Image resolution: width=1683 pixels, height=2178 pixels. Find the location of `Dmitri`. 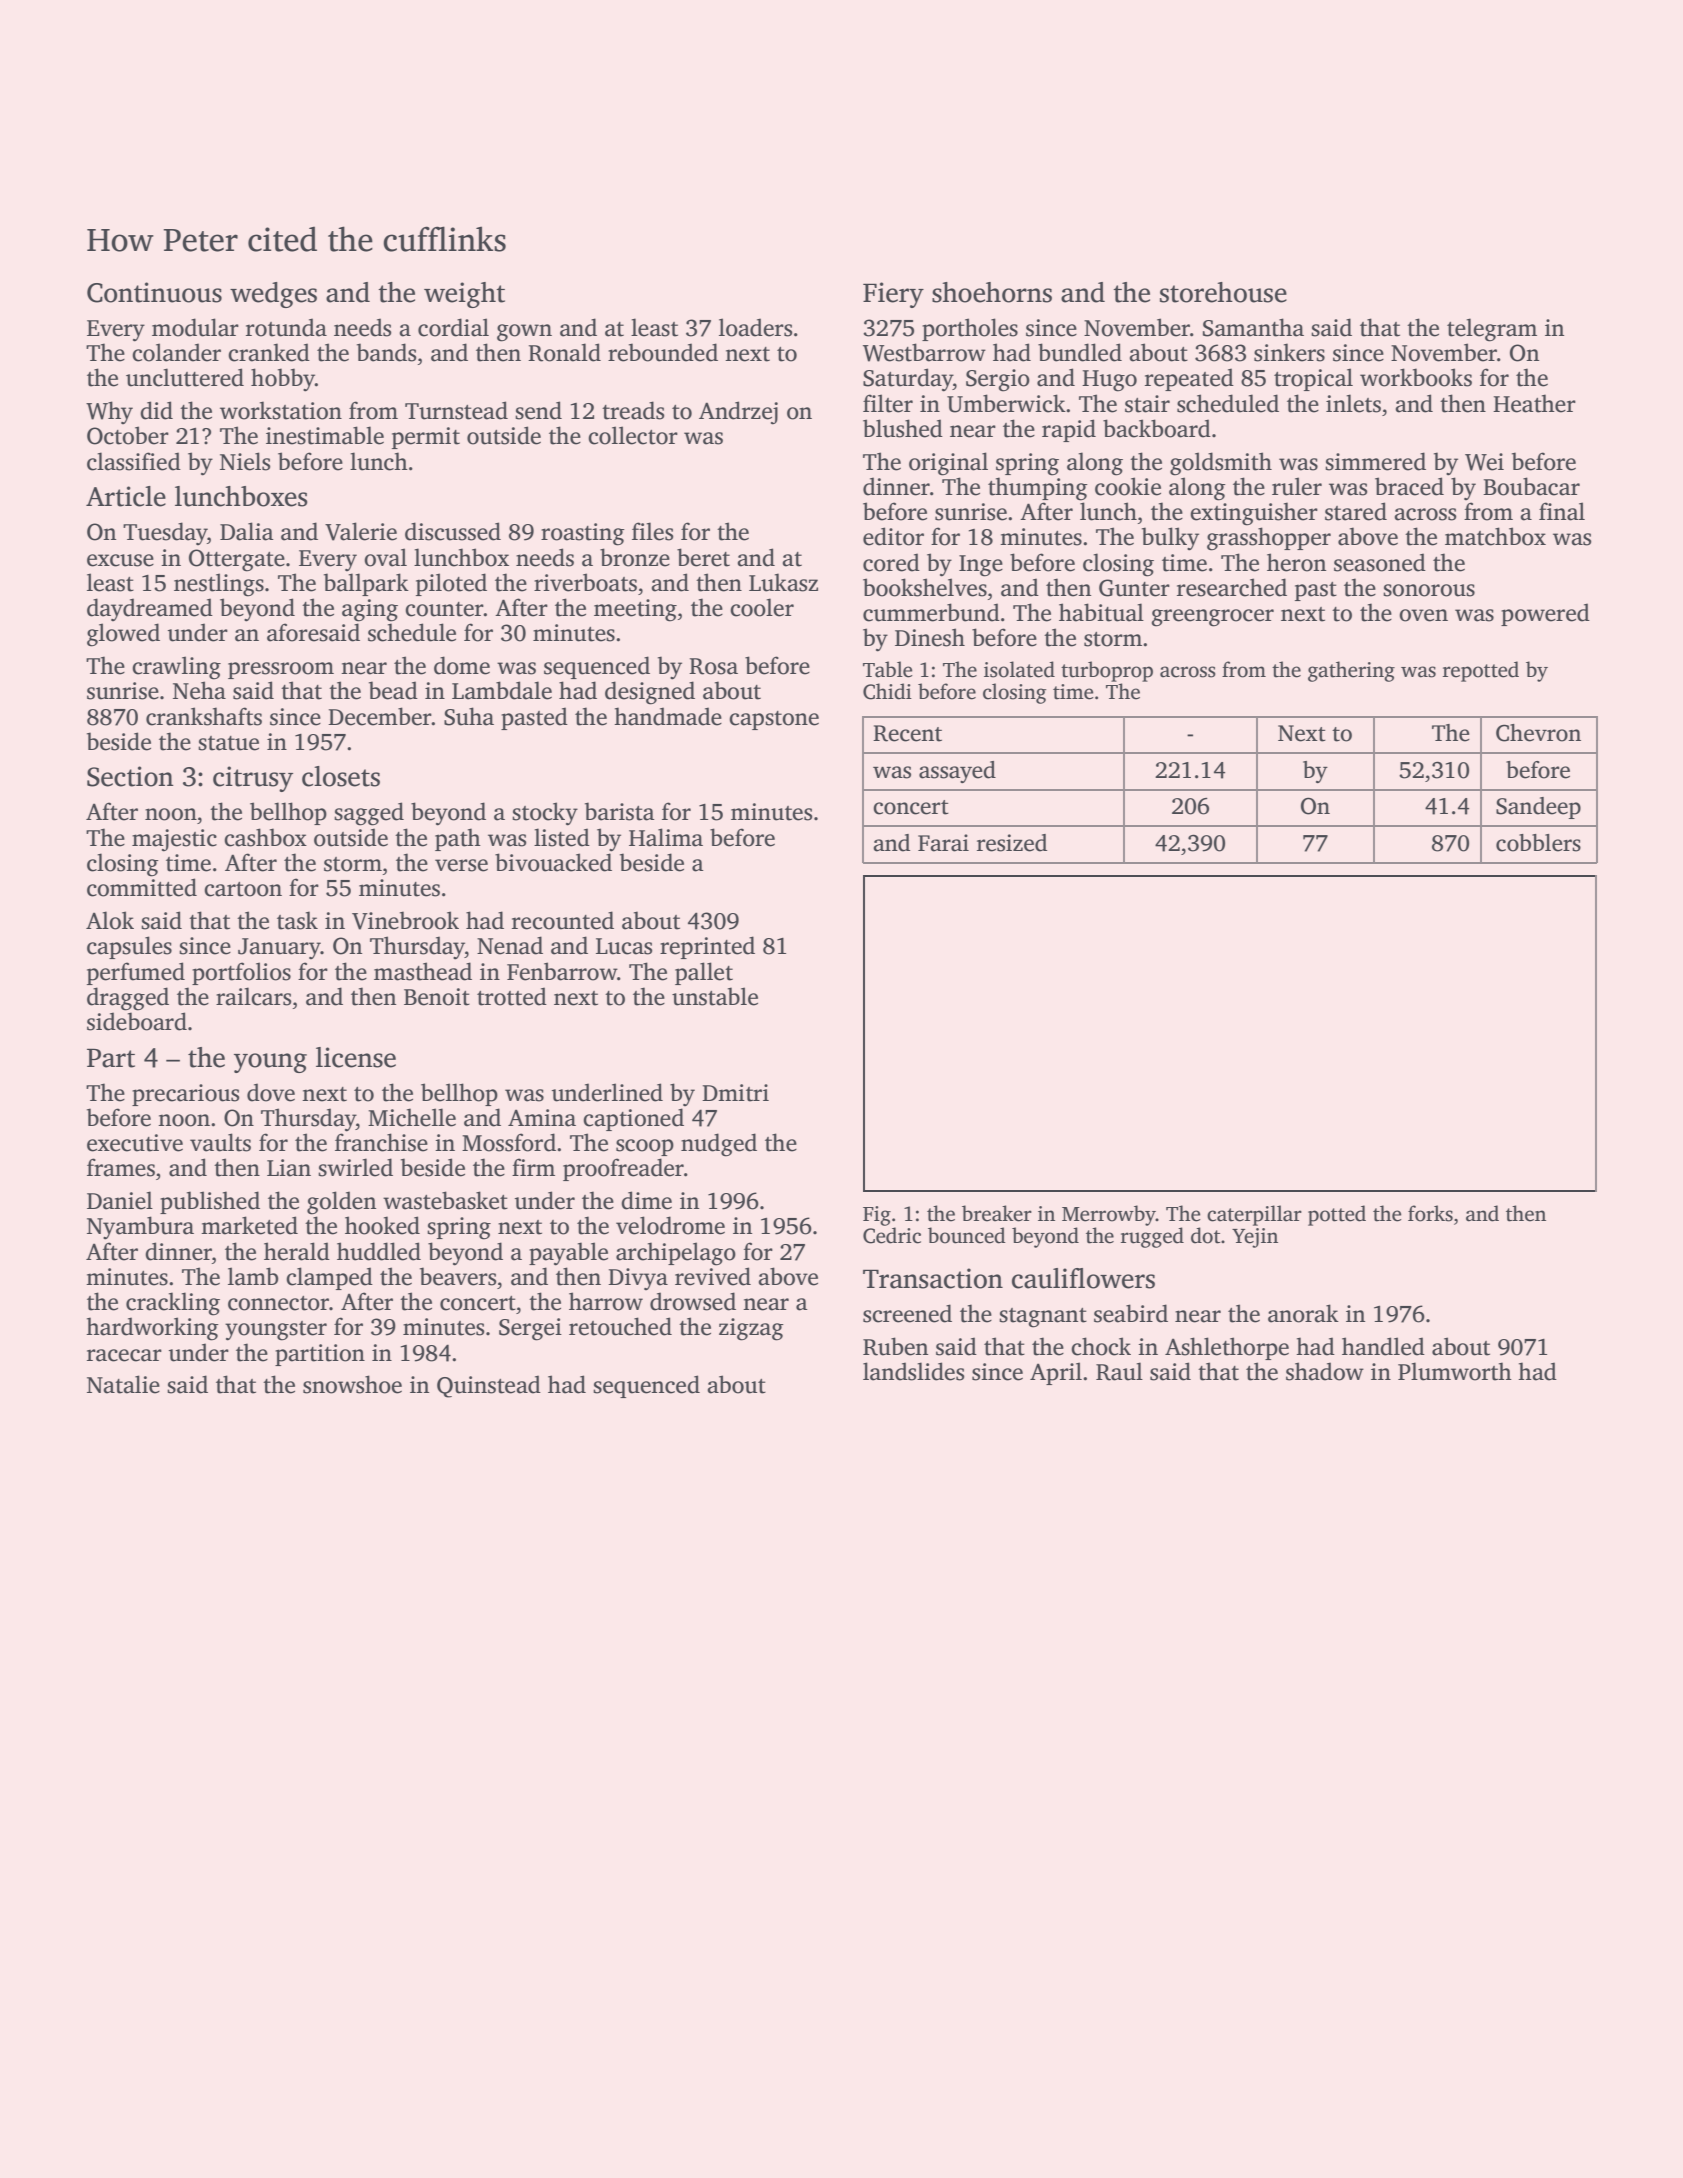

Dmitri is located at coordinates (735, 1093).
